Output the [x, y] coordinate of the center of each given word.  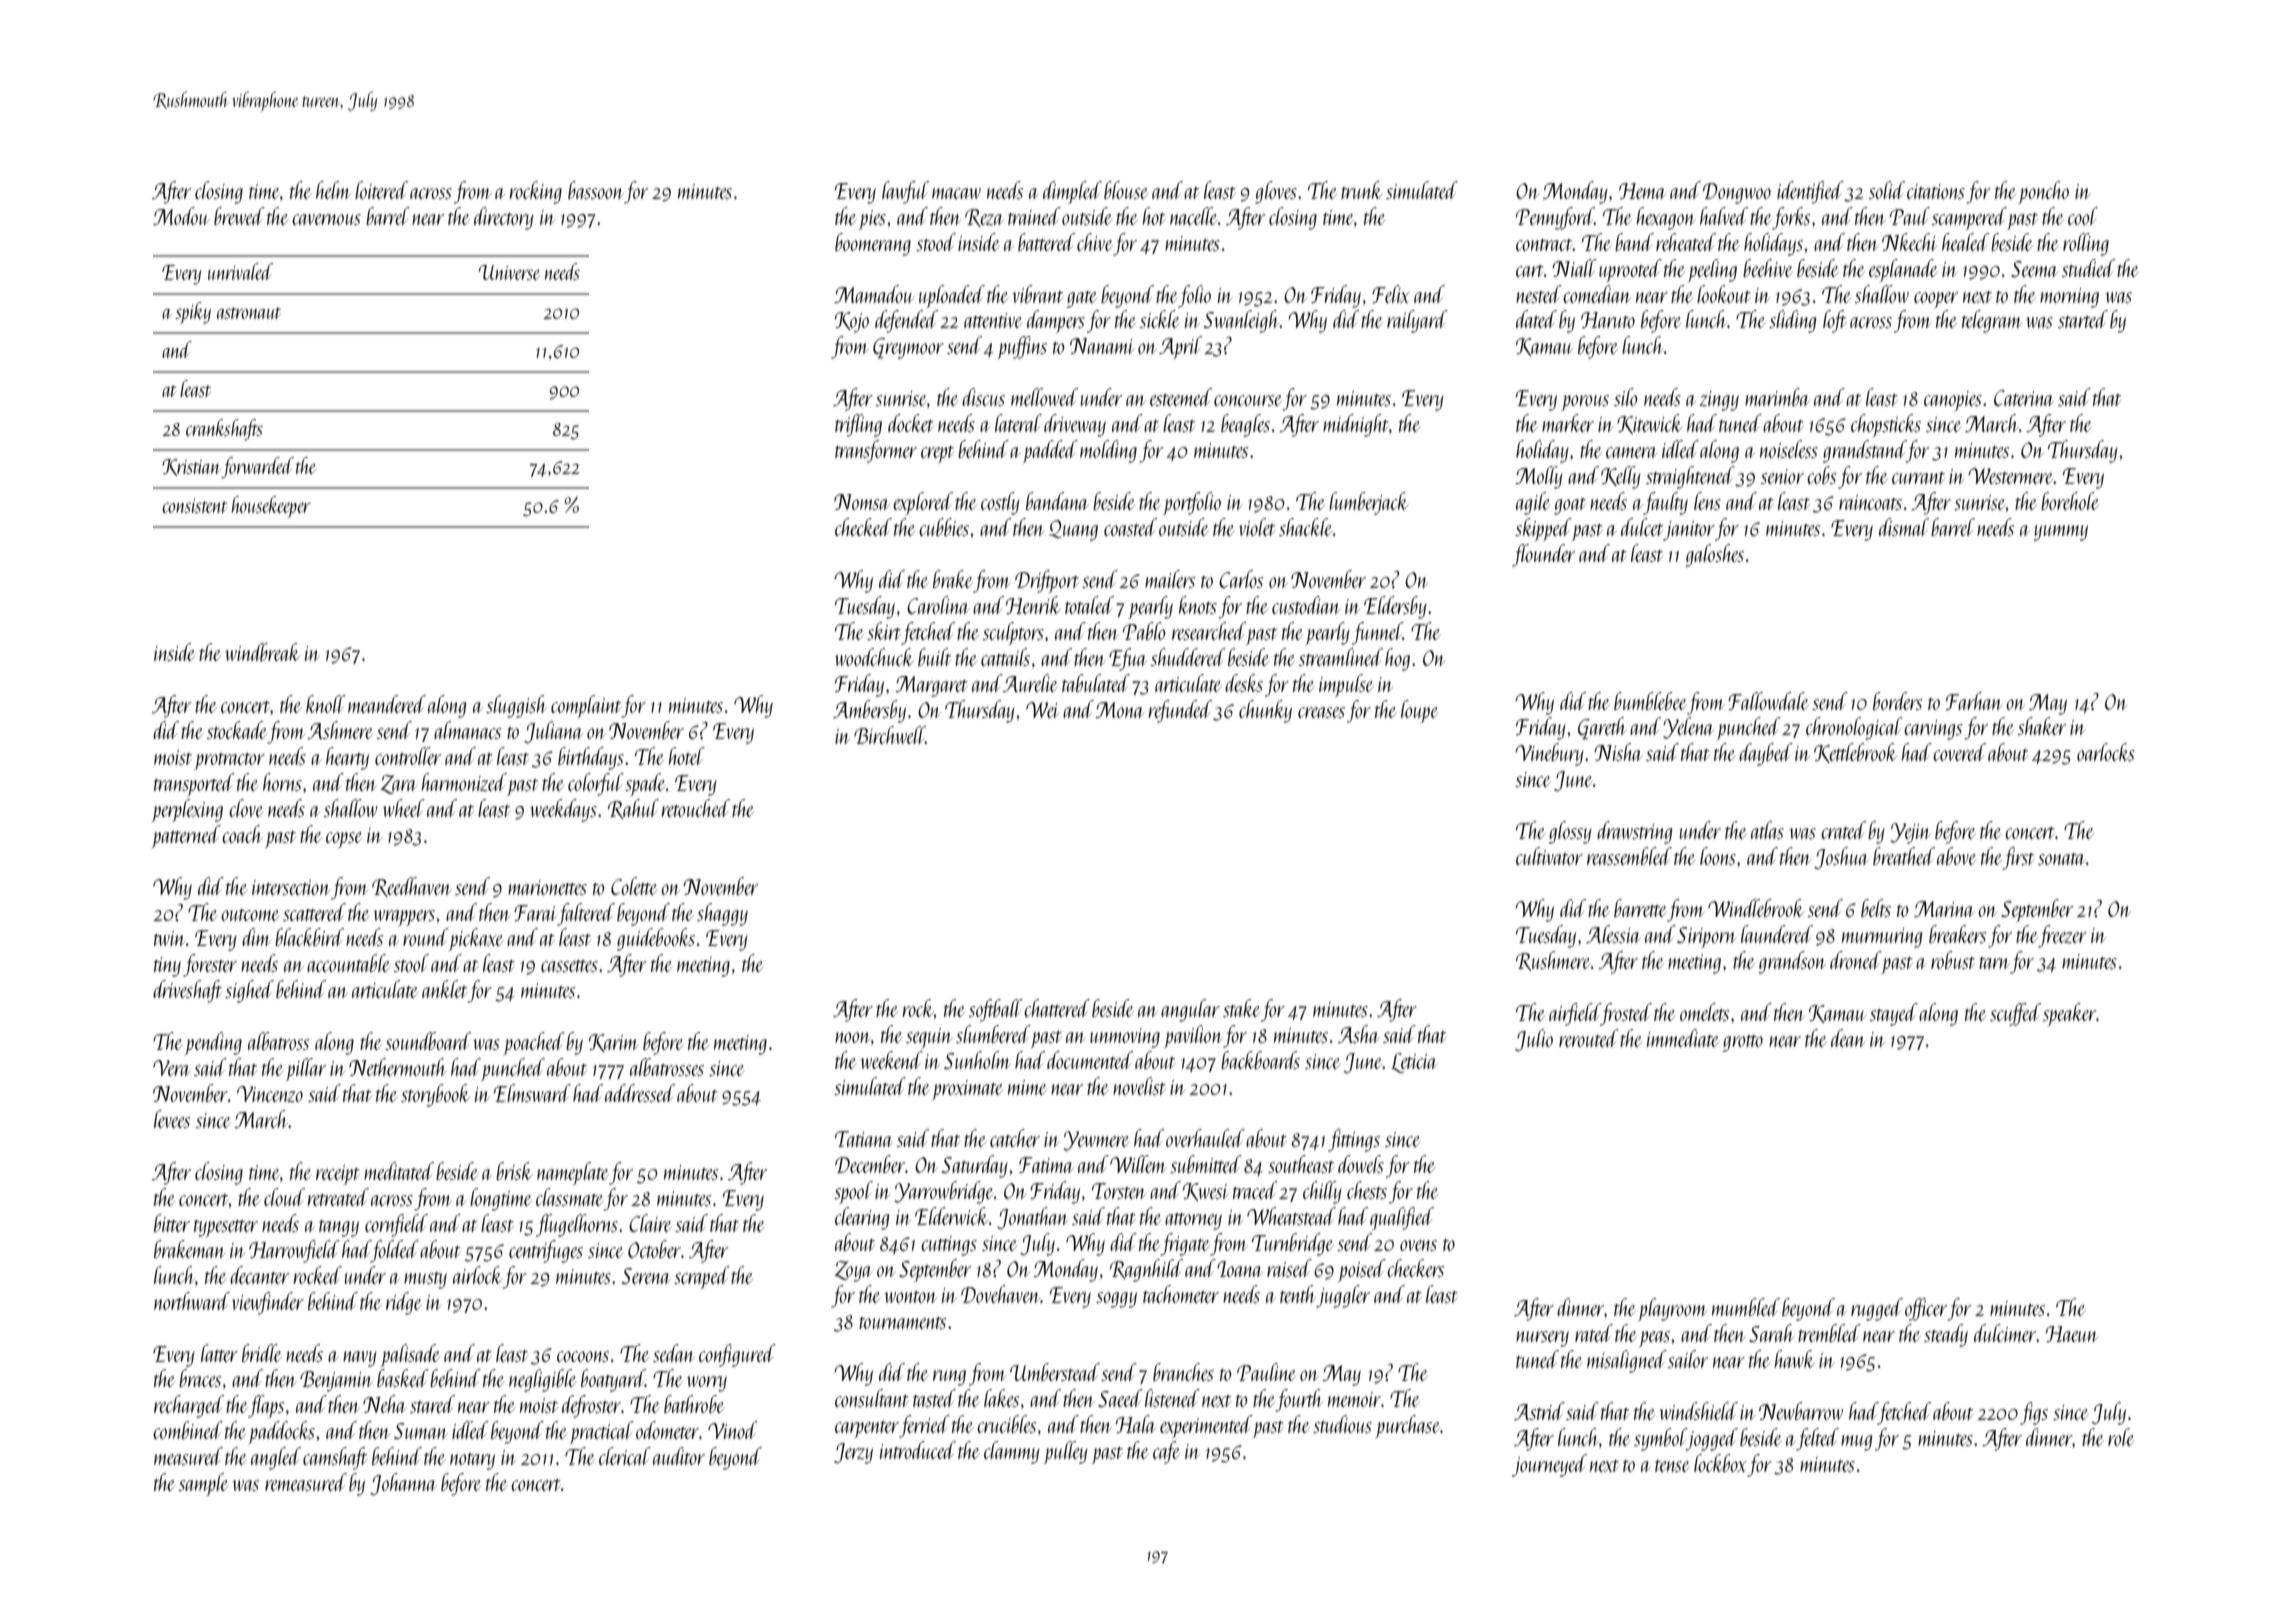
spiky [193, 313]
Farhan [1974, 701]
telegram [1992, 321]
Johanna [403, 1484]
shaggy [722, 914]
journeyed [1549, 1465]
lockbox [1720, 1463]
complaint [586, 706]
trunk [1362, 190]
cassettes [569, 966]
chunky [1265, 711]
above [1957, 856]
